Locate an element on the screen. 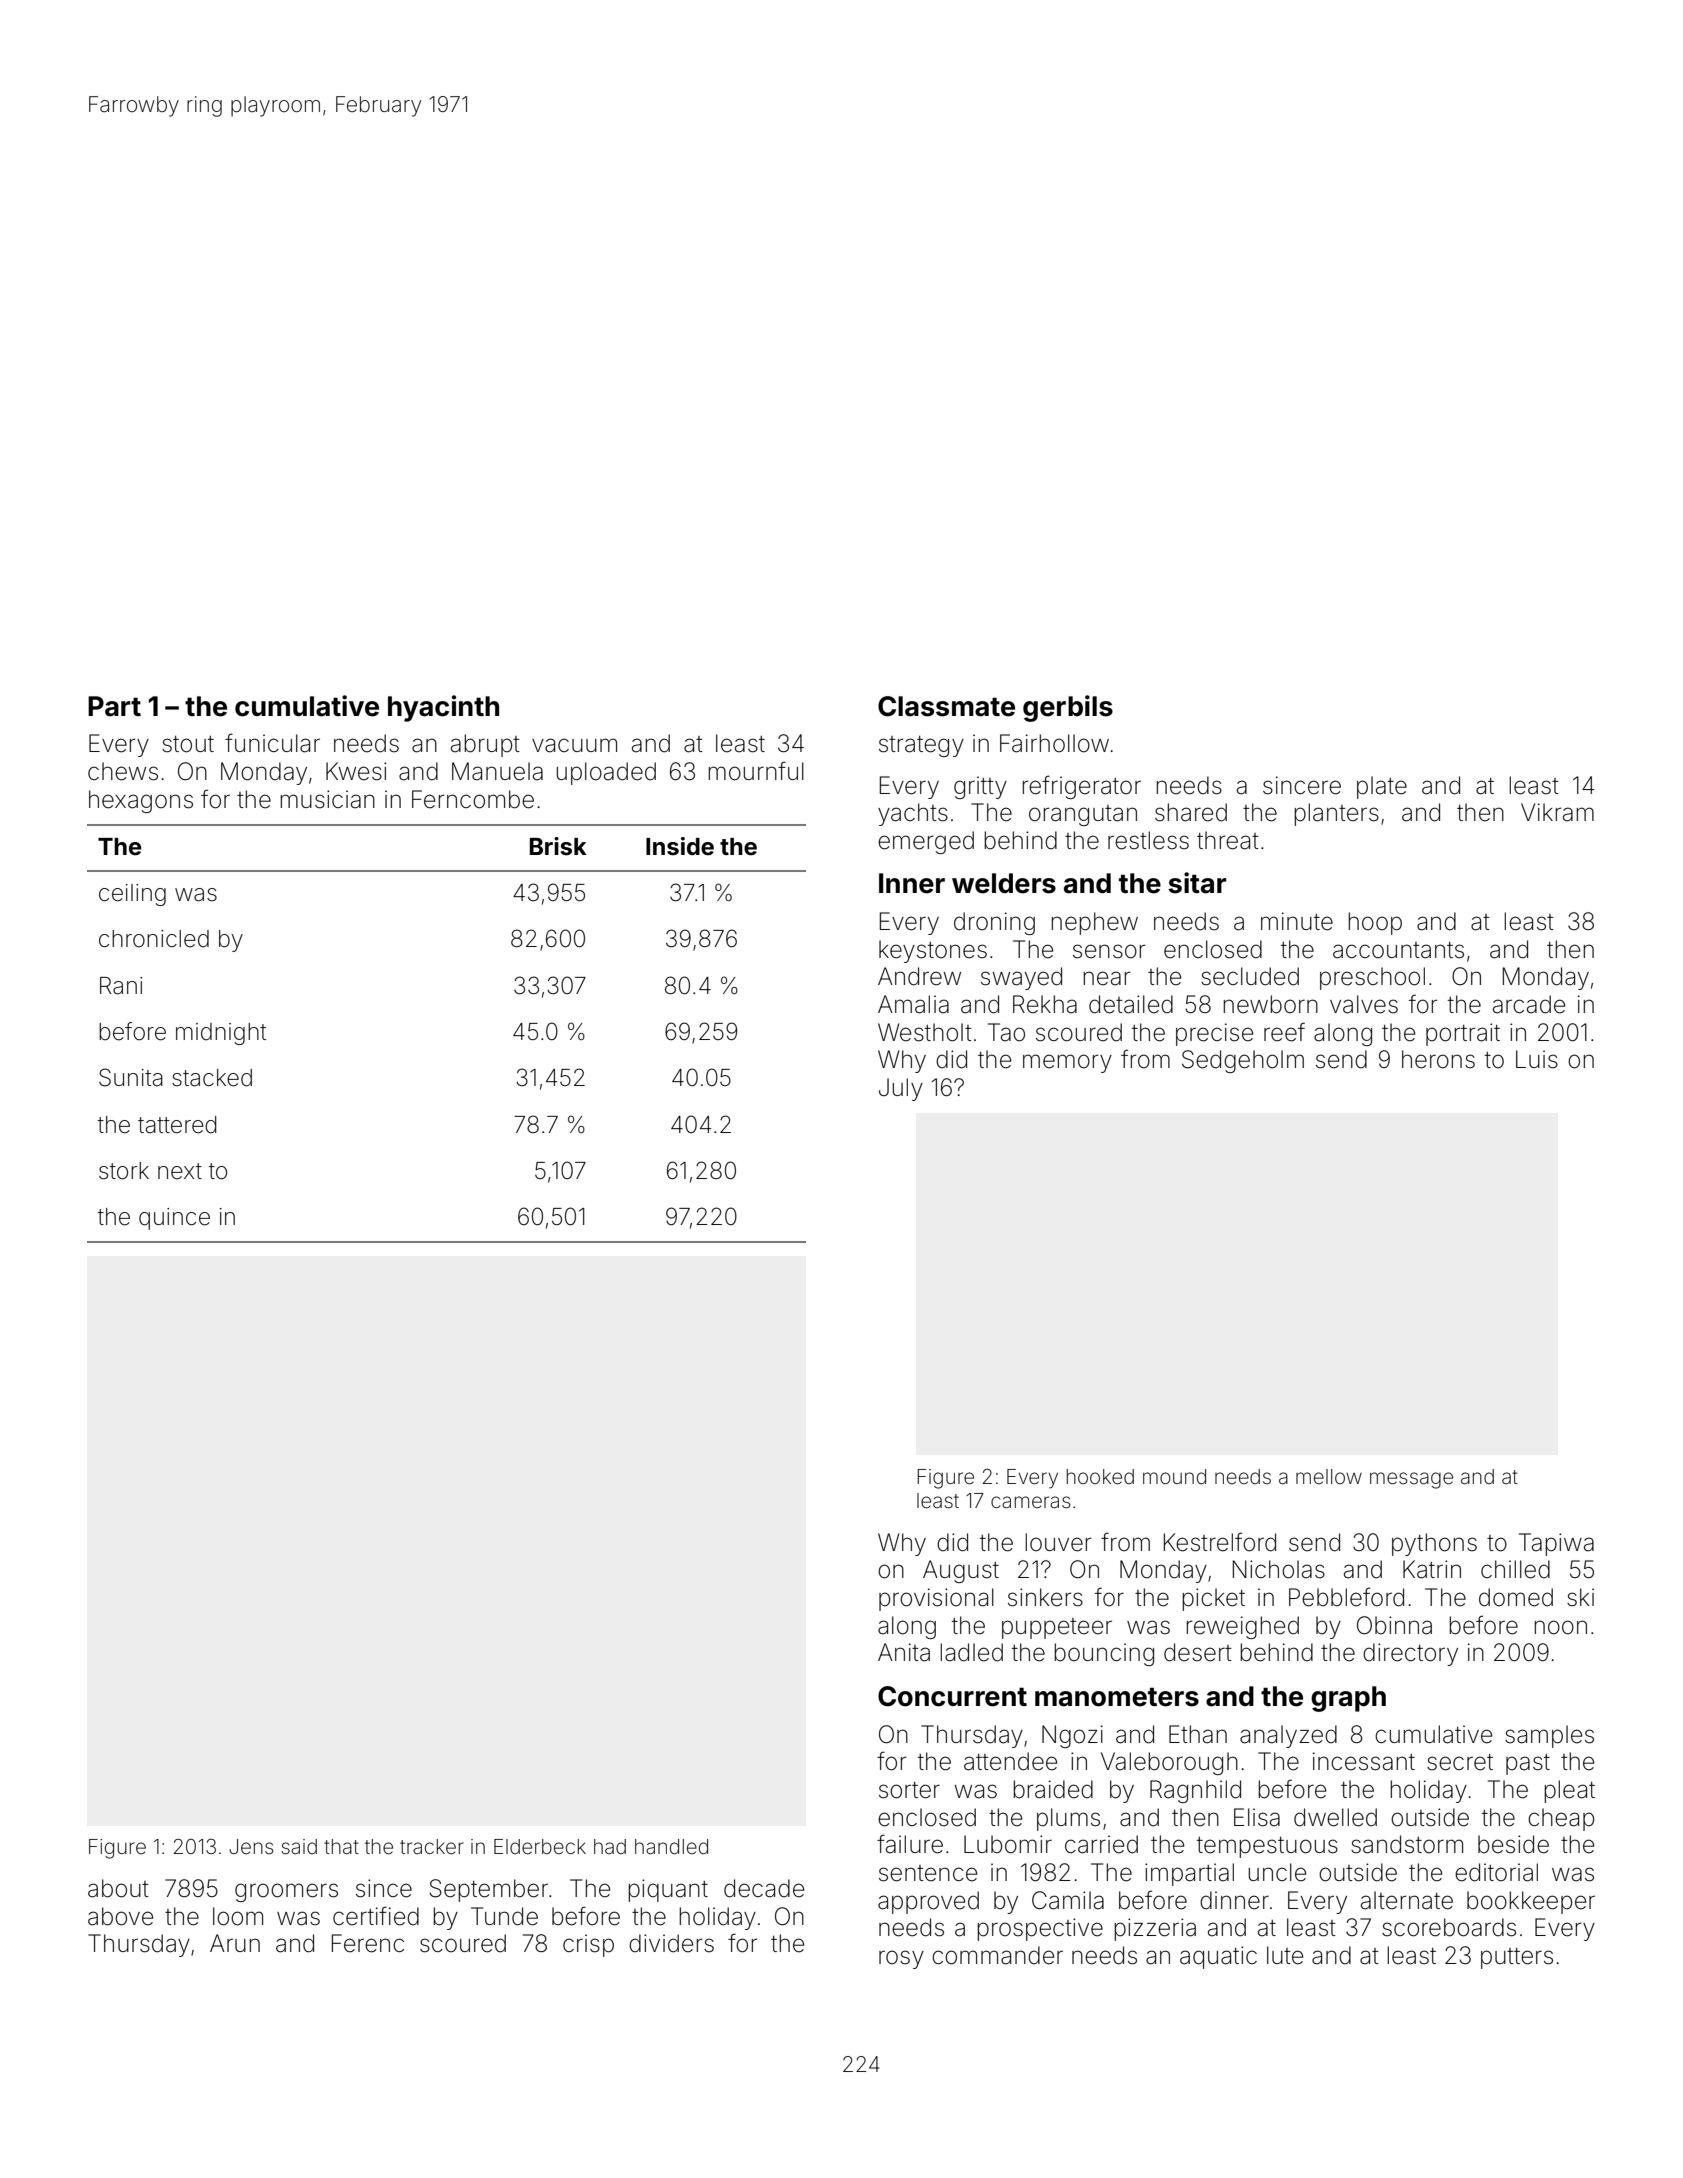 This screenshot has width=1683, height=2178. commander is located at coordinates (997, 1955).
